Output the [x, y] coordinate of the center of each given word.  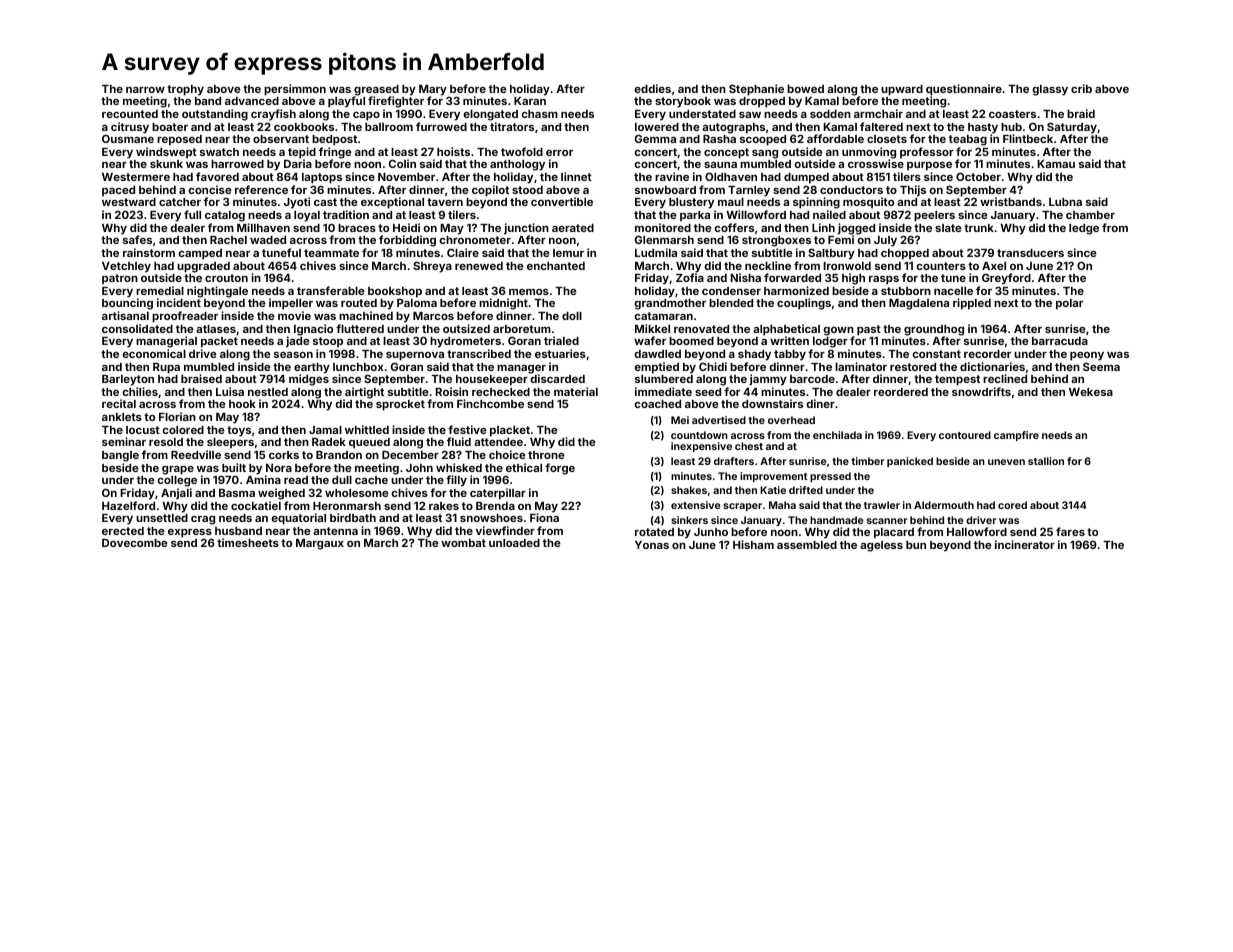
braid [1081, 113]
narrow [145, 90]
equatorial [298, 519]
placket [510, 431]
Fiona [544, 517]
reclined [1005, 378]
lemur [568, 253]
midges [309, 380]
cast [325, 202]
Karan [530, 101]
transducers [1030, 253]
